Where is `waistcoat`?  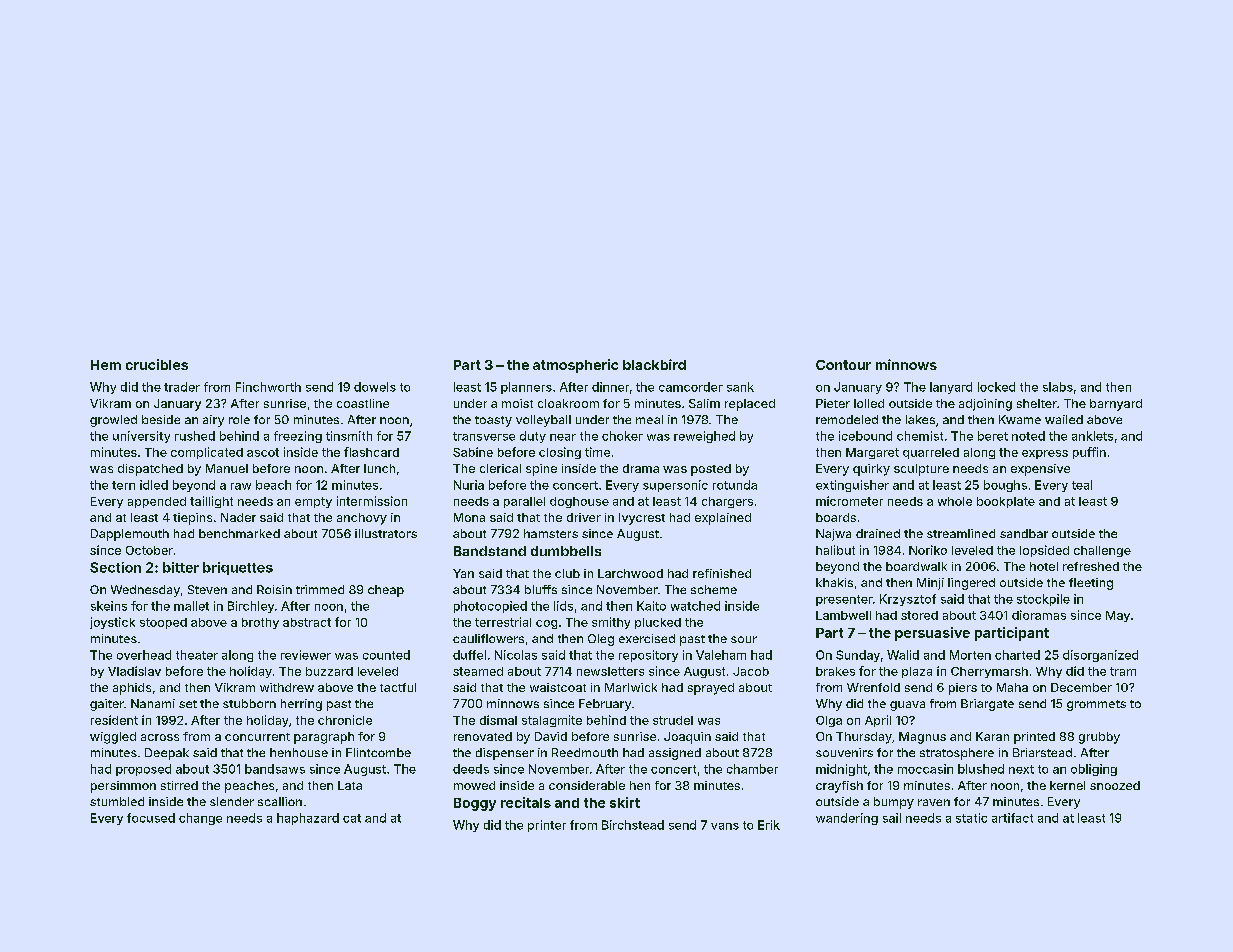
waistcoat is located at coordinates (558, 687).
